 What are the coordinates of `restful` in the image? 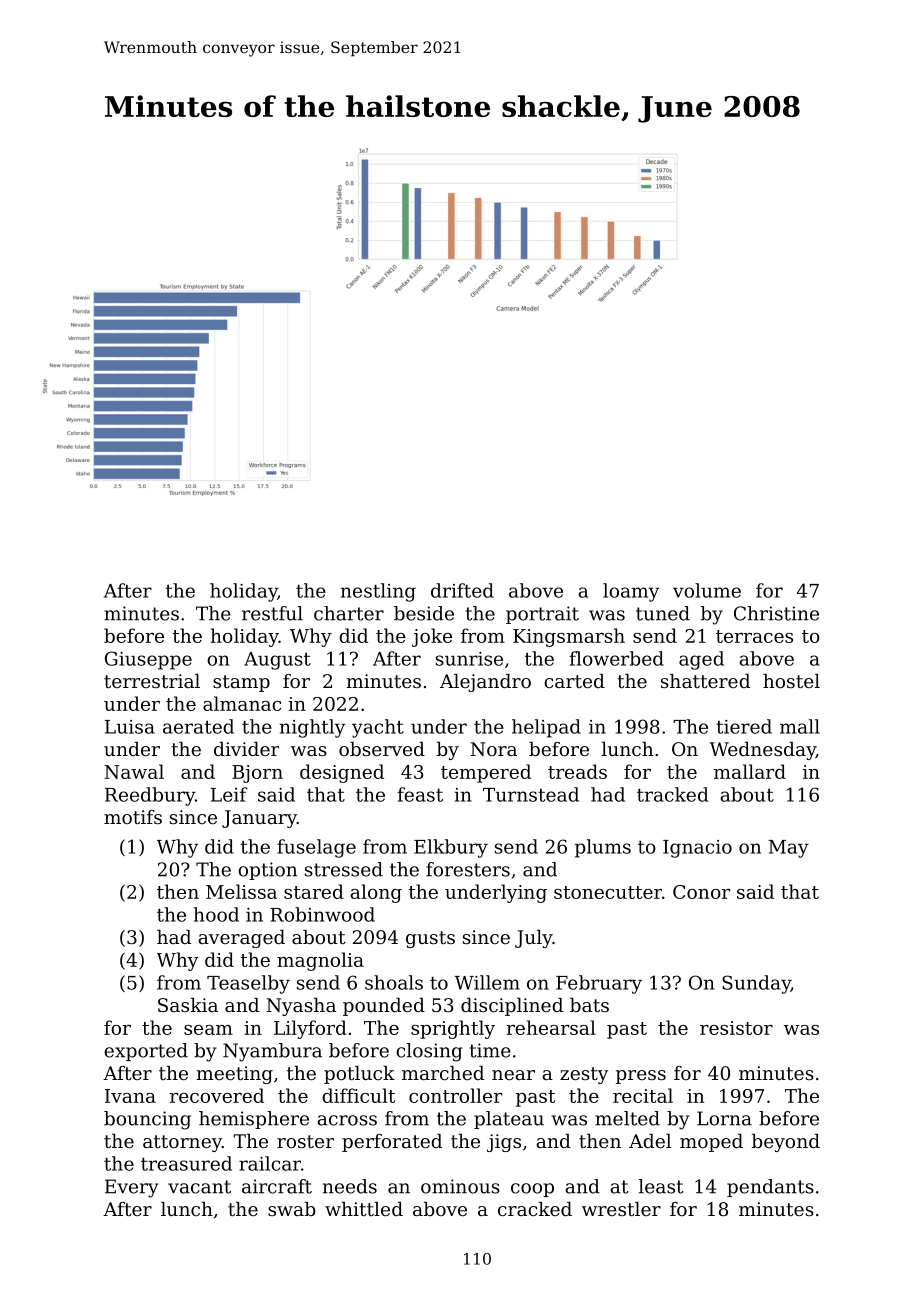 It's located at (272, 613).
